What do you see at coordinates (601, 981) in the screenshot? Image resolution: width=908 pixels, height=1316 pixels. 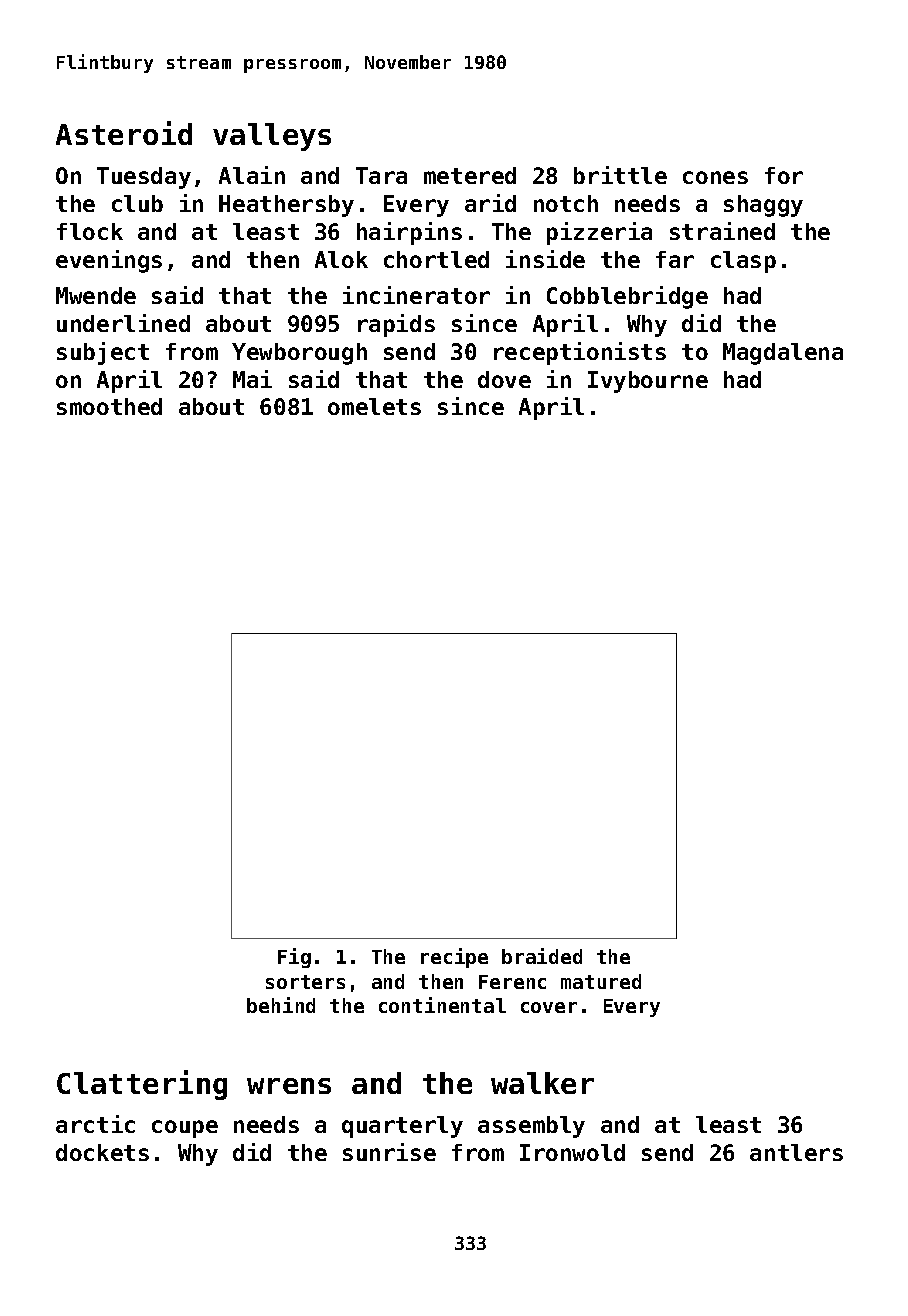 I see `matured` at bounding box center [601, 981].
